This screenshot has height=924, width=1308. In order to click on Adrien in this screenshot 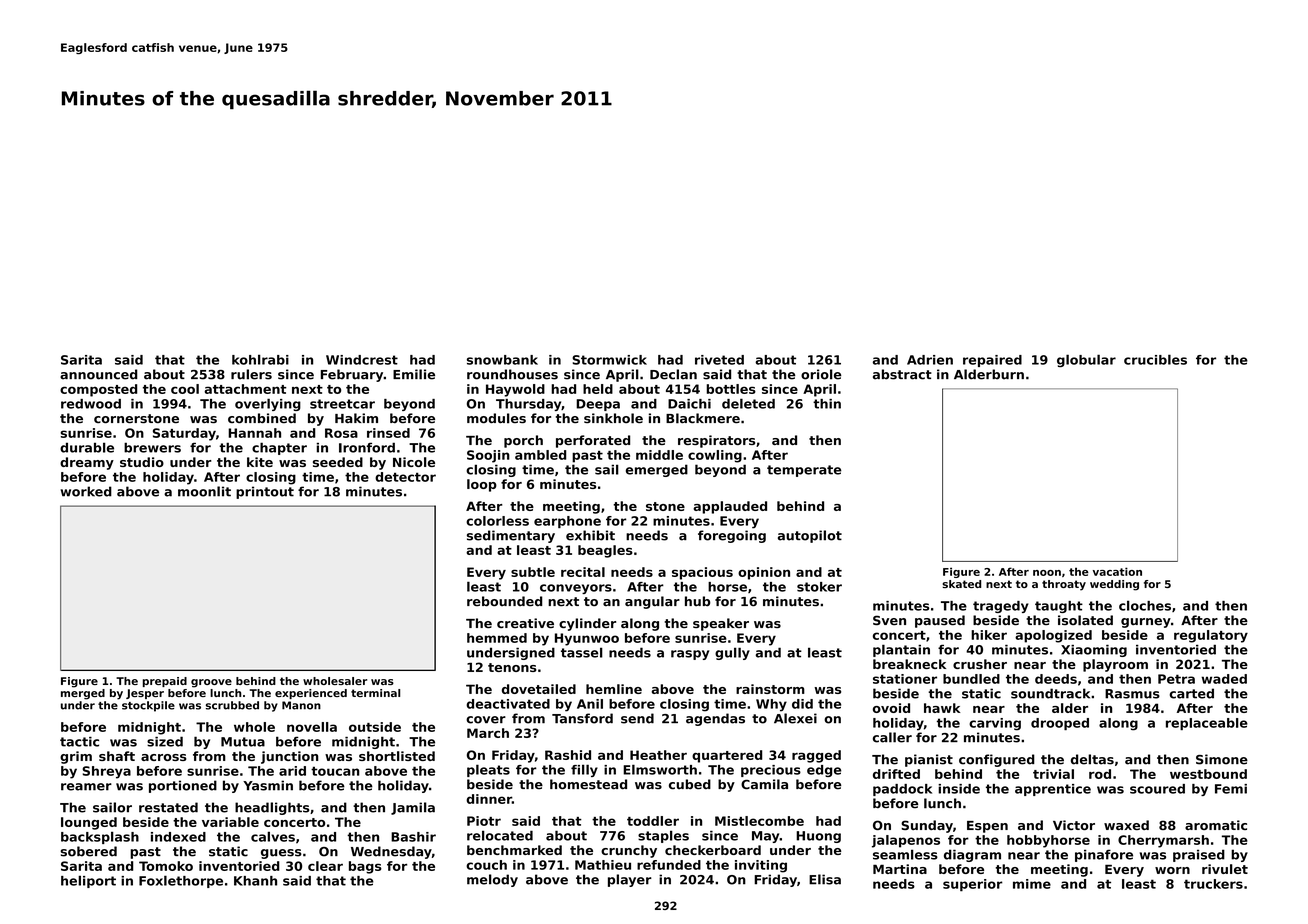, I will do `click(930, 360)`.
